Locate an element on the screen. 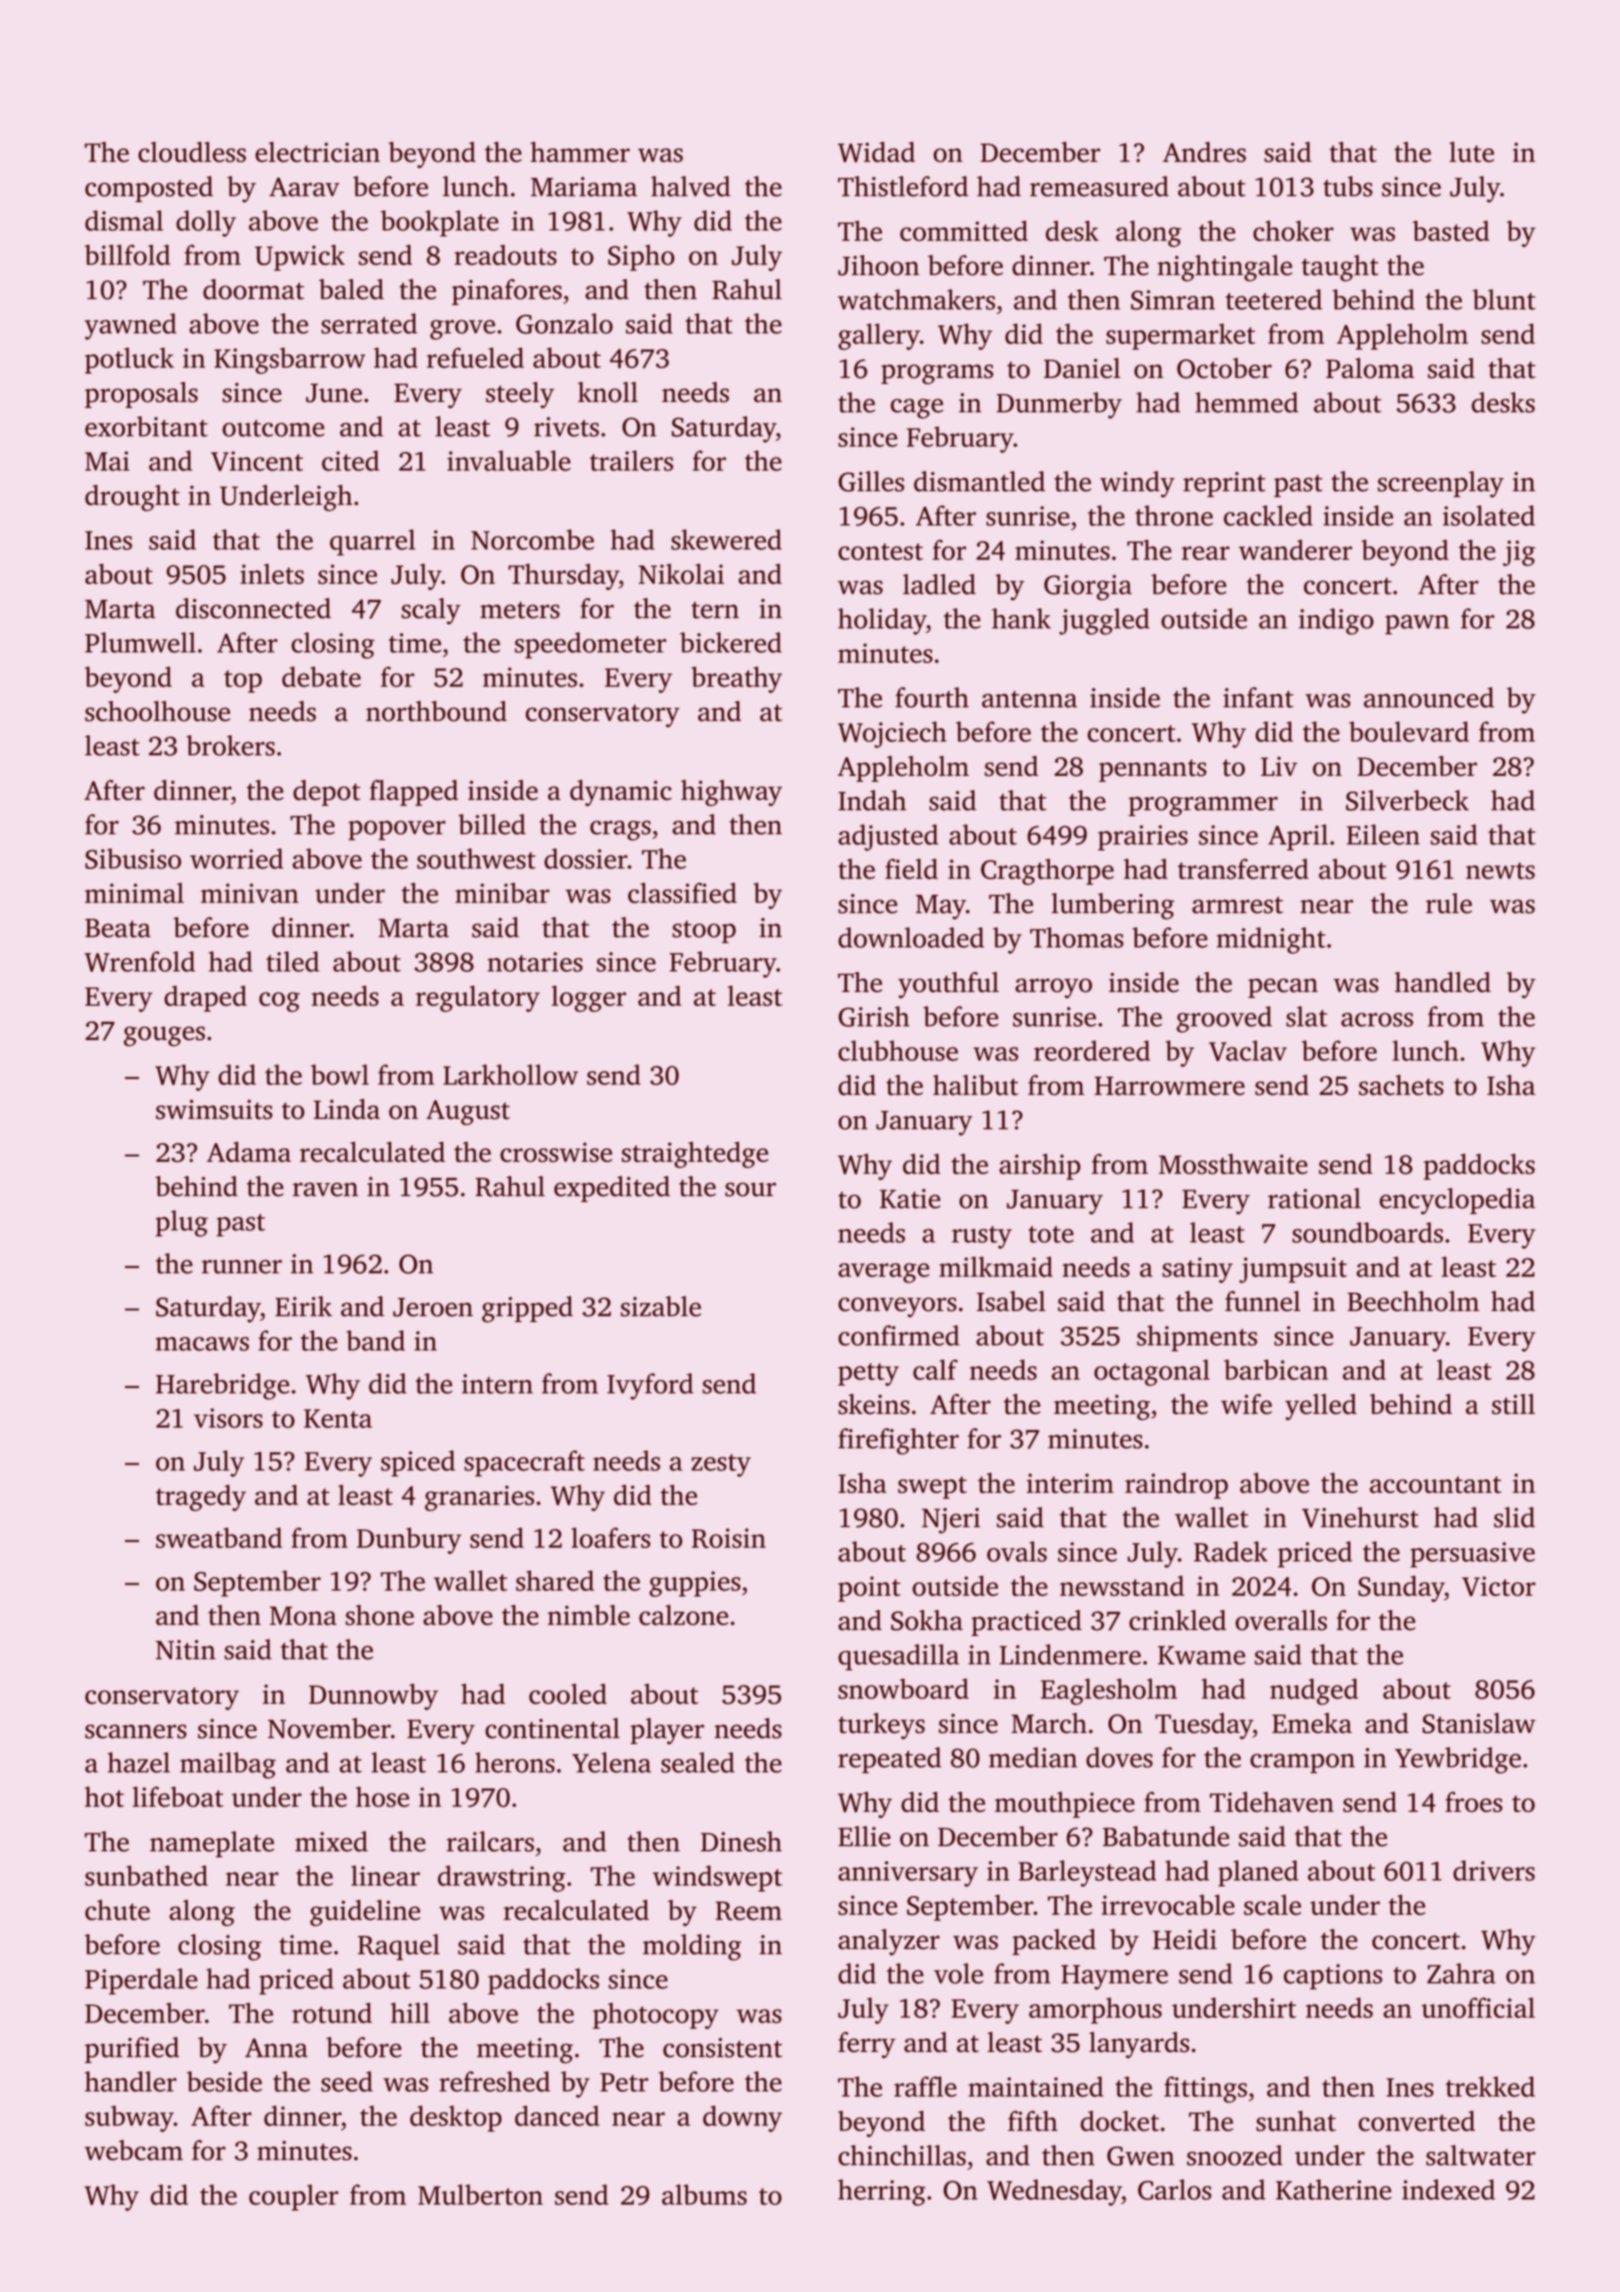 This screenshot has height=2292, width=1620. encyclopedia is located at coordinates (1457, 1201).
